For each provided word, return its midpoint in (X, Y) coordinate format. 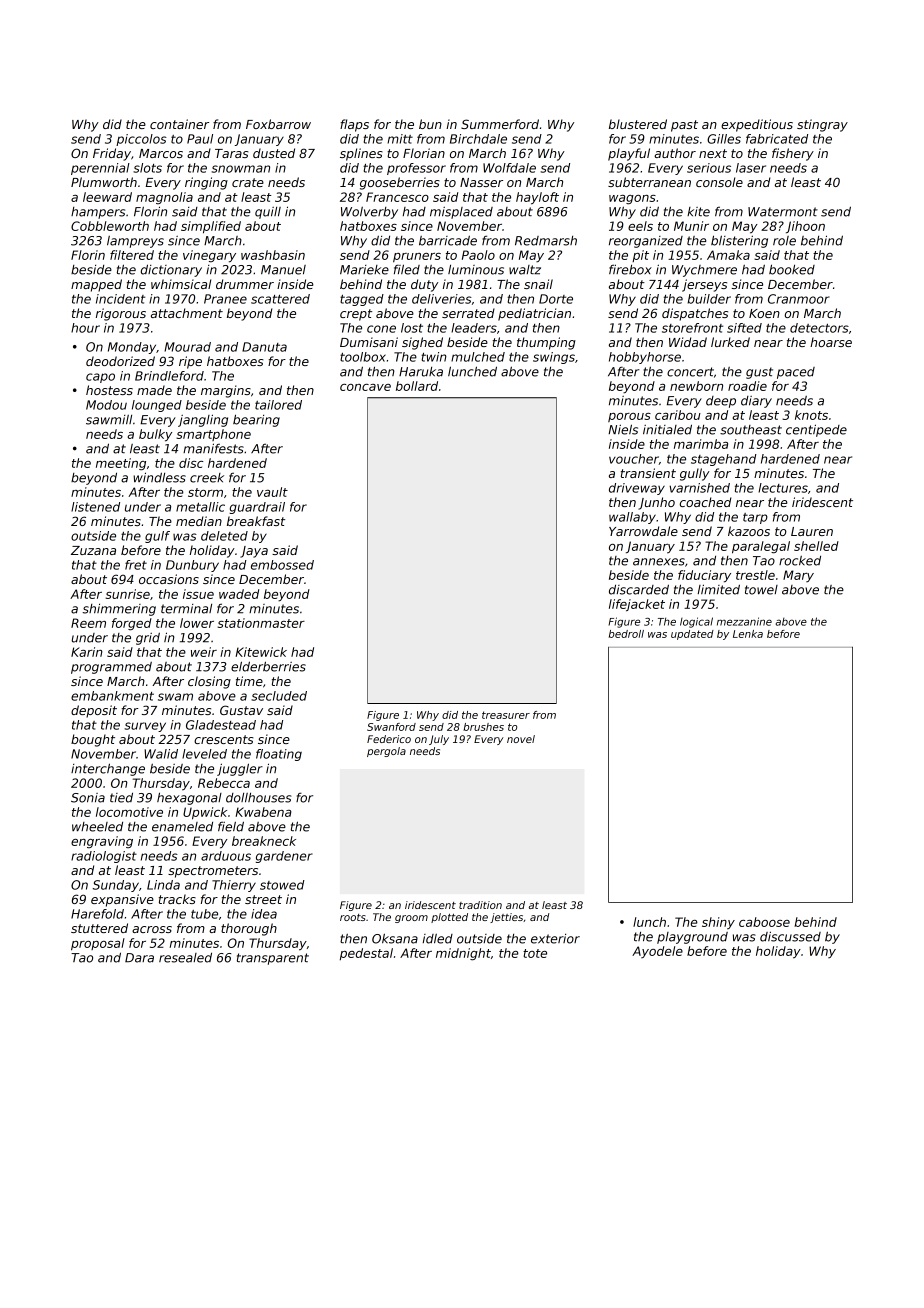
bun (430, 124)
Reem (88, 623)
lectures (783, 488)
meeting (121, 464)
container (179, 124)
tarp (755, 518)
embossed (282, 565)
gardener (284, 857)
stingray (822, 125)
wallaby (632, 518)
